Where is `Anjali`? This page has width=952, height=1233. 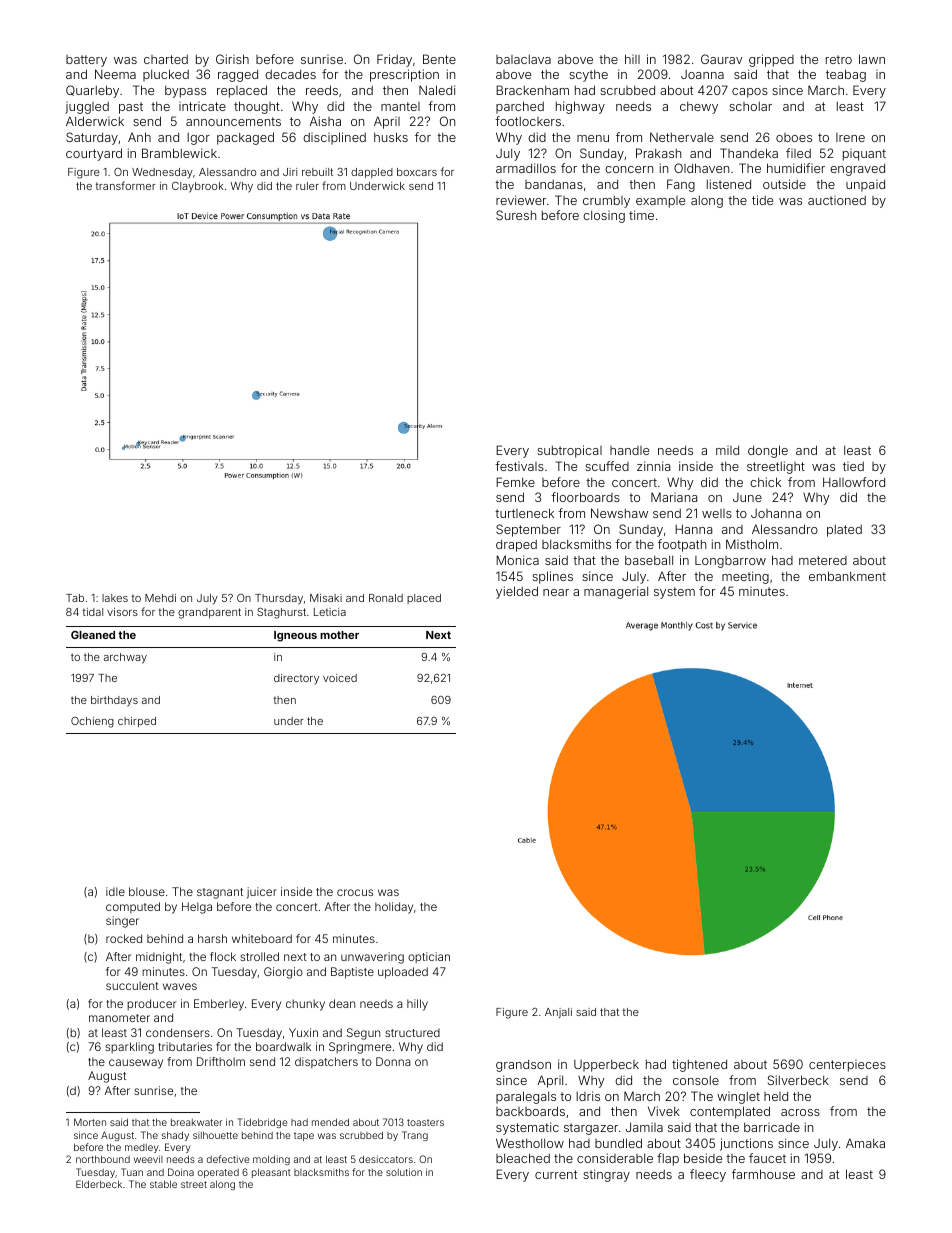
Anjali is located at coordinates (558, 1013).
